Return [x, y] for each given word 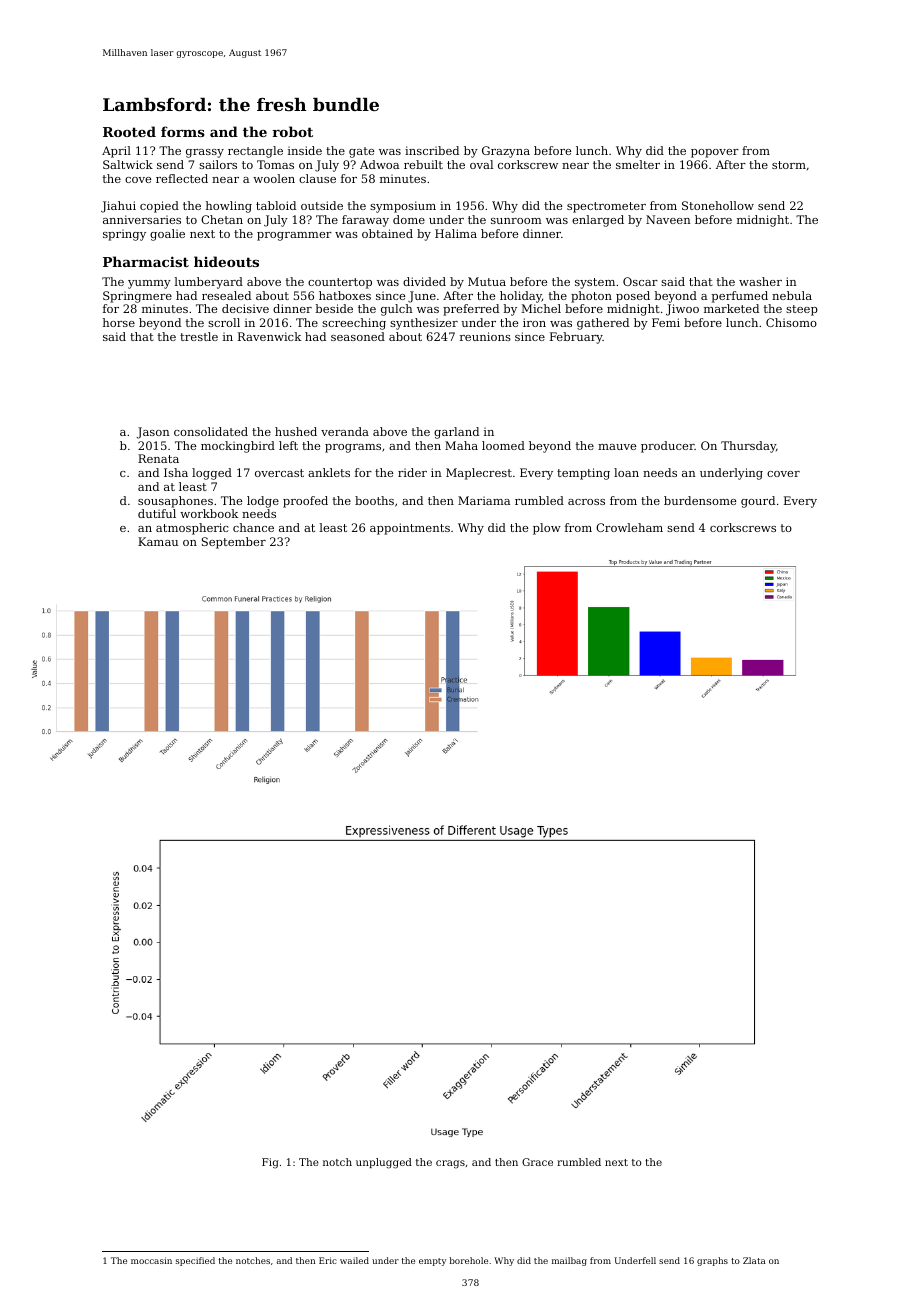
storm [789, 165]
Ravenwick [269, 336]
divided [424, 281]
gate [361, 152]
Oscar [640, 281]
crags [450, 1164]
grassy [205, 153]
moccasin [151, 1260]
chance [253, 527]
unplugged [384, 1163]
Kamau [158, 541]
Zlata [754, 1260]
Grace [537, 1162]
